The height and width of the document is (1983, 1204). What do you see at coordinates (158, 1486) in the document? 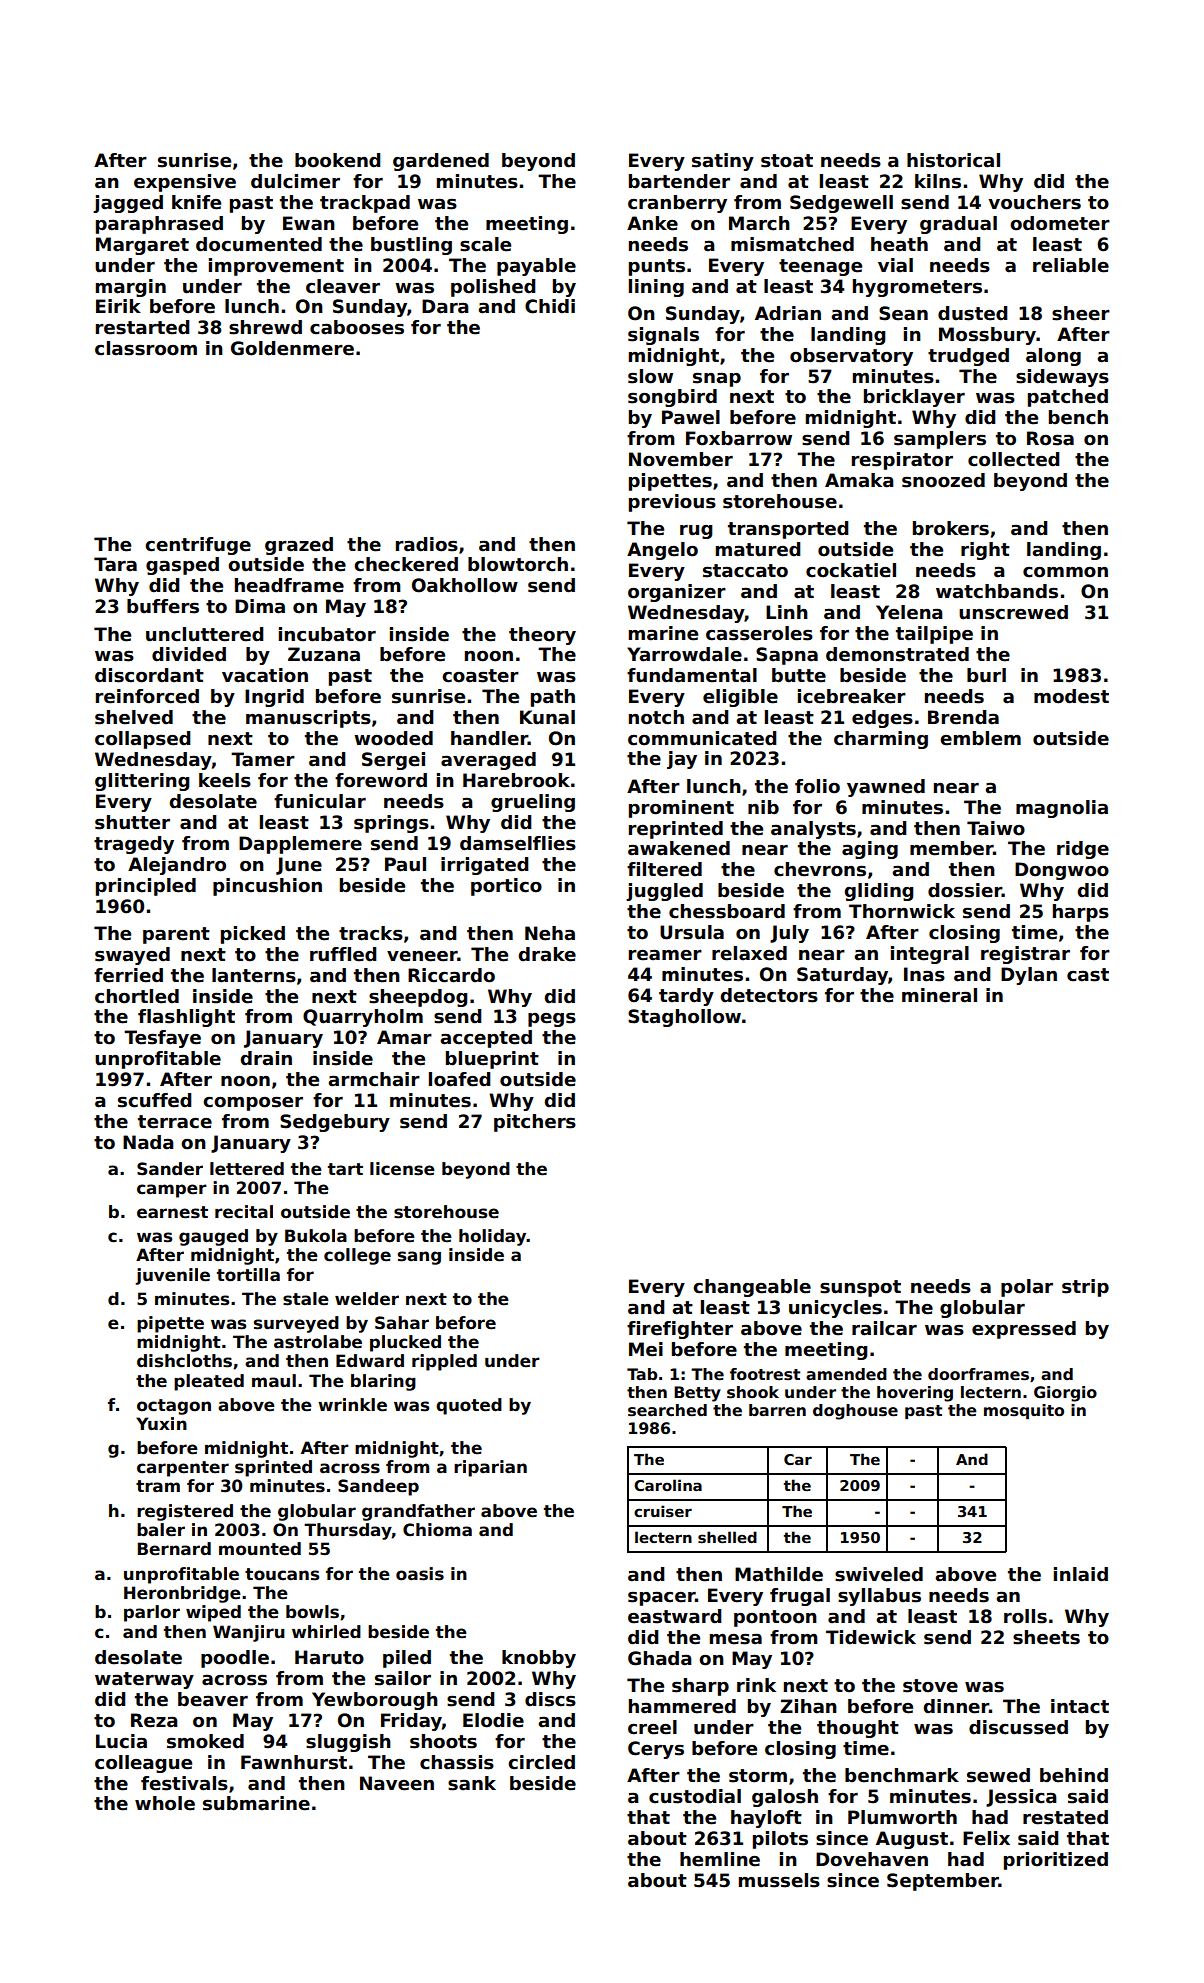
I see `tram` at bounding box center [158, 1486].
